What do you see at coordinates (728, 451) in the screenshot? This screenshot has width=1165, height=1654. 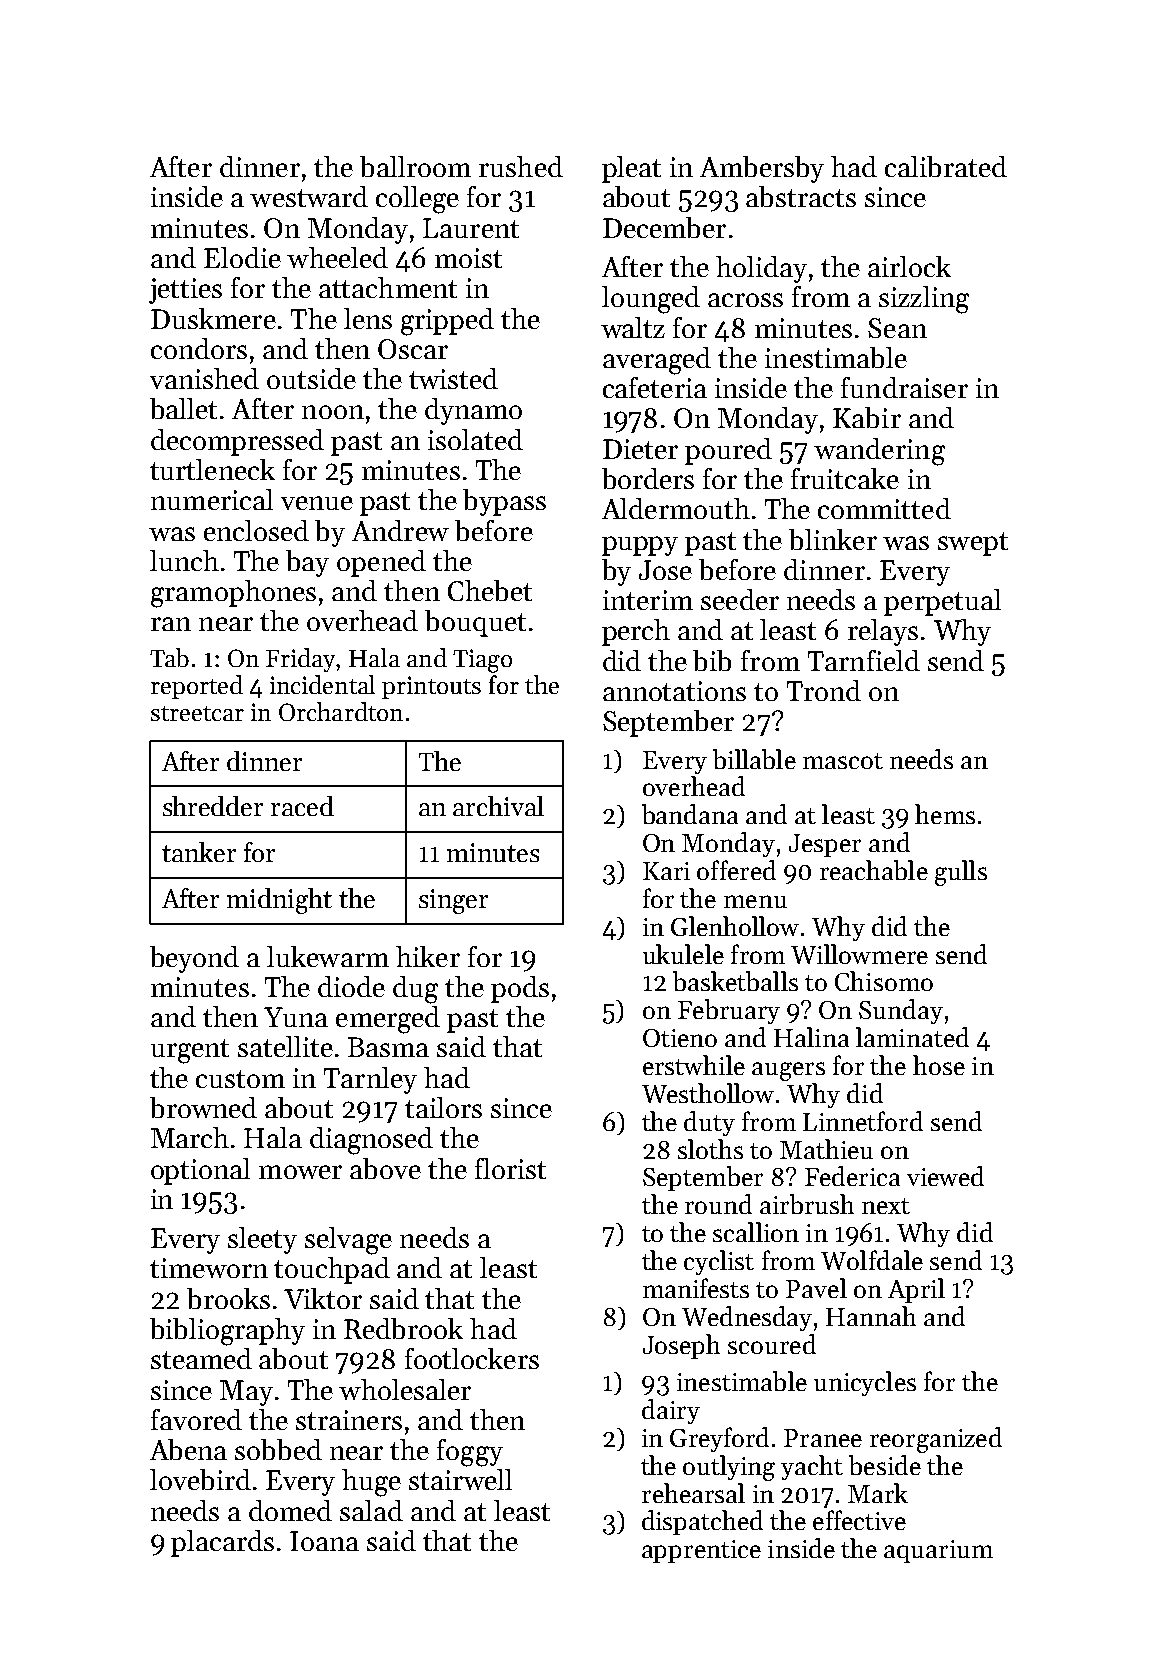 I see `poured` at bounding box center [728, 451].
